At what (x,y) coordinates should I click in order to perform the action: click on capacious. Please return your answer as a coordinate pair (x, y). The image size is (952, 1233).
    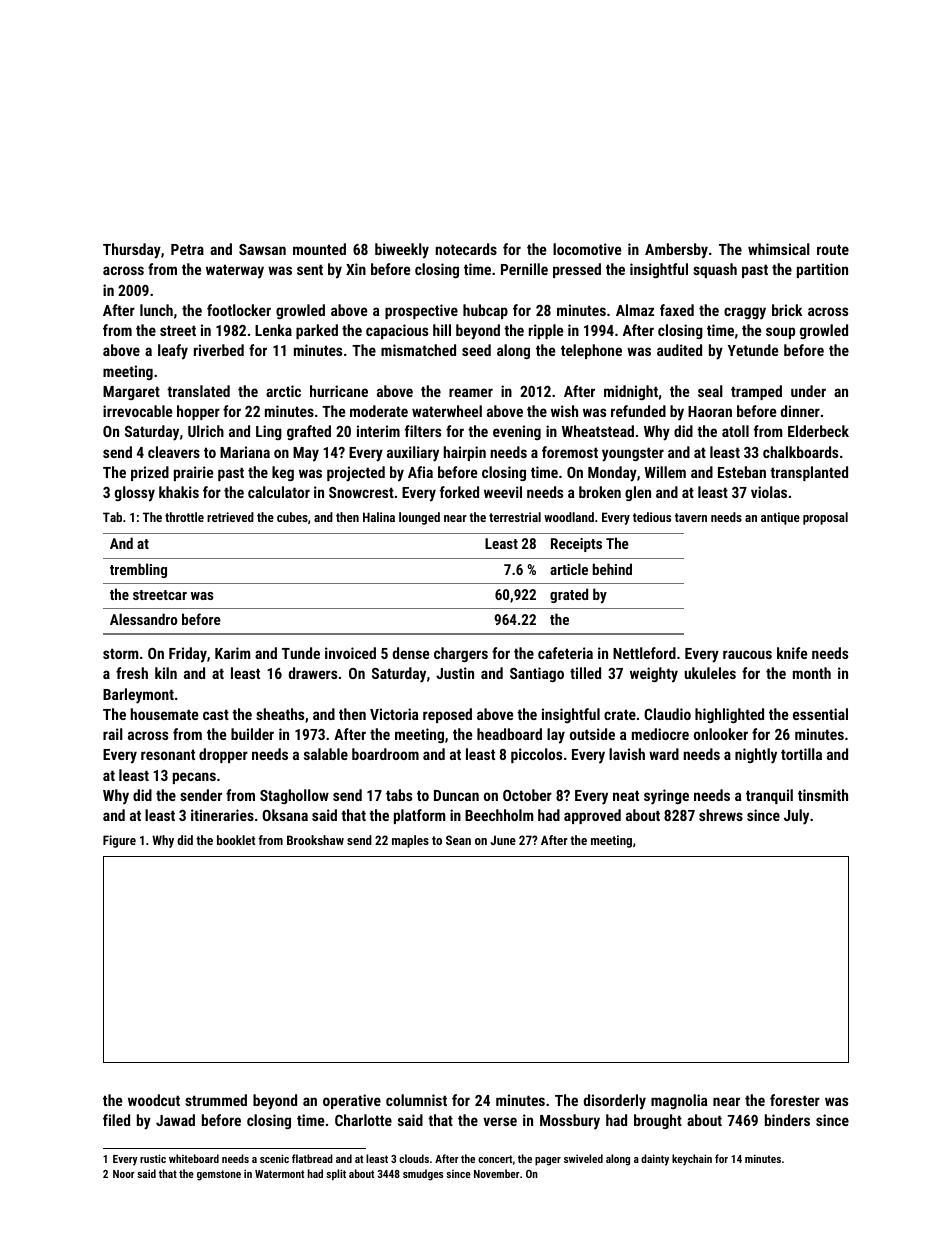
    Looking at the image, I should click on (397, 331).
